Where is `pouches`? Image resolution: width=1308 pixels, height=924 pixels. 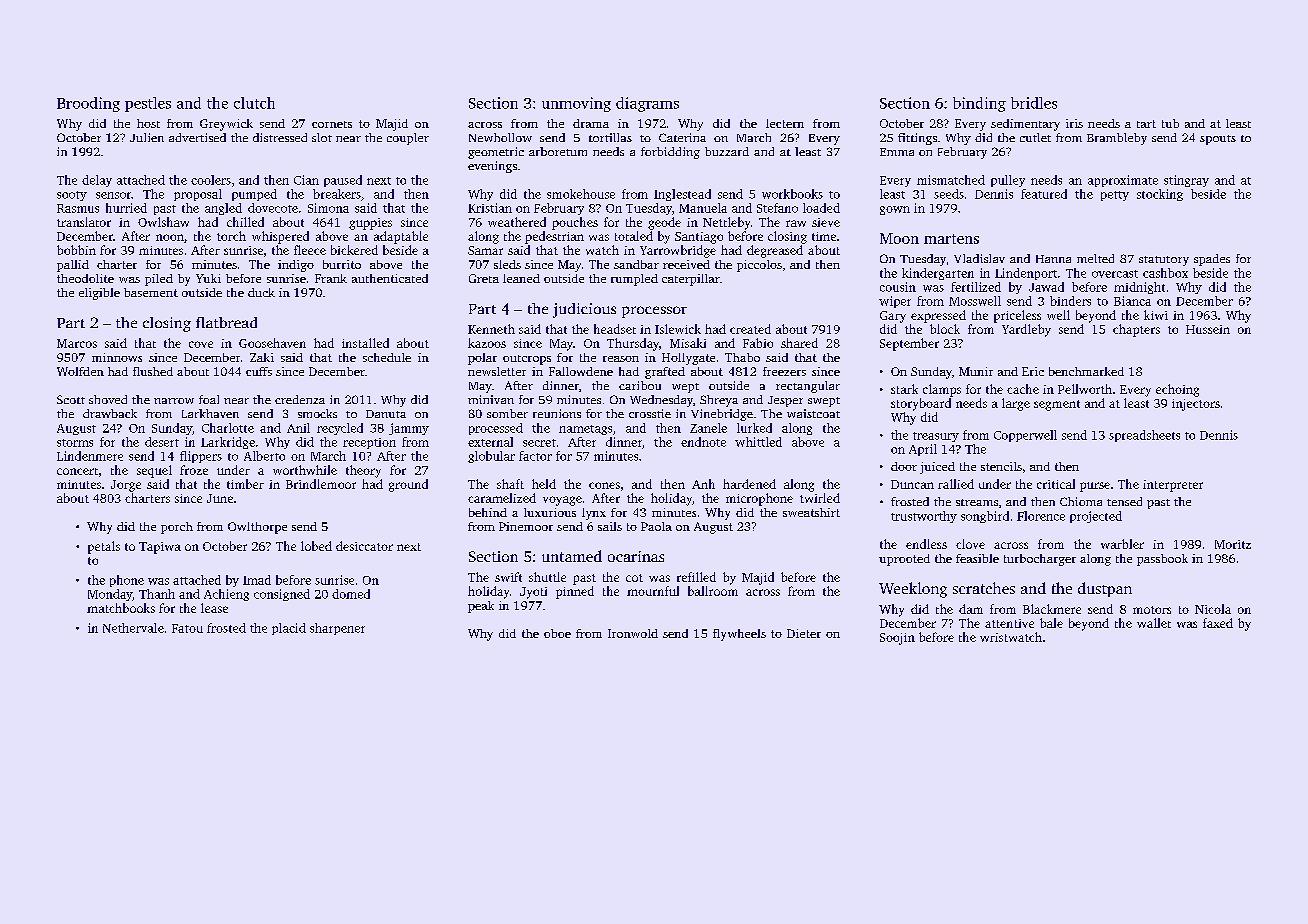
pouches is located at coordinates (575, 223).
